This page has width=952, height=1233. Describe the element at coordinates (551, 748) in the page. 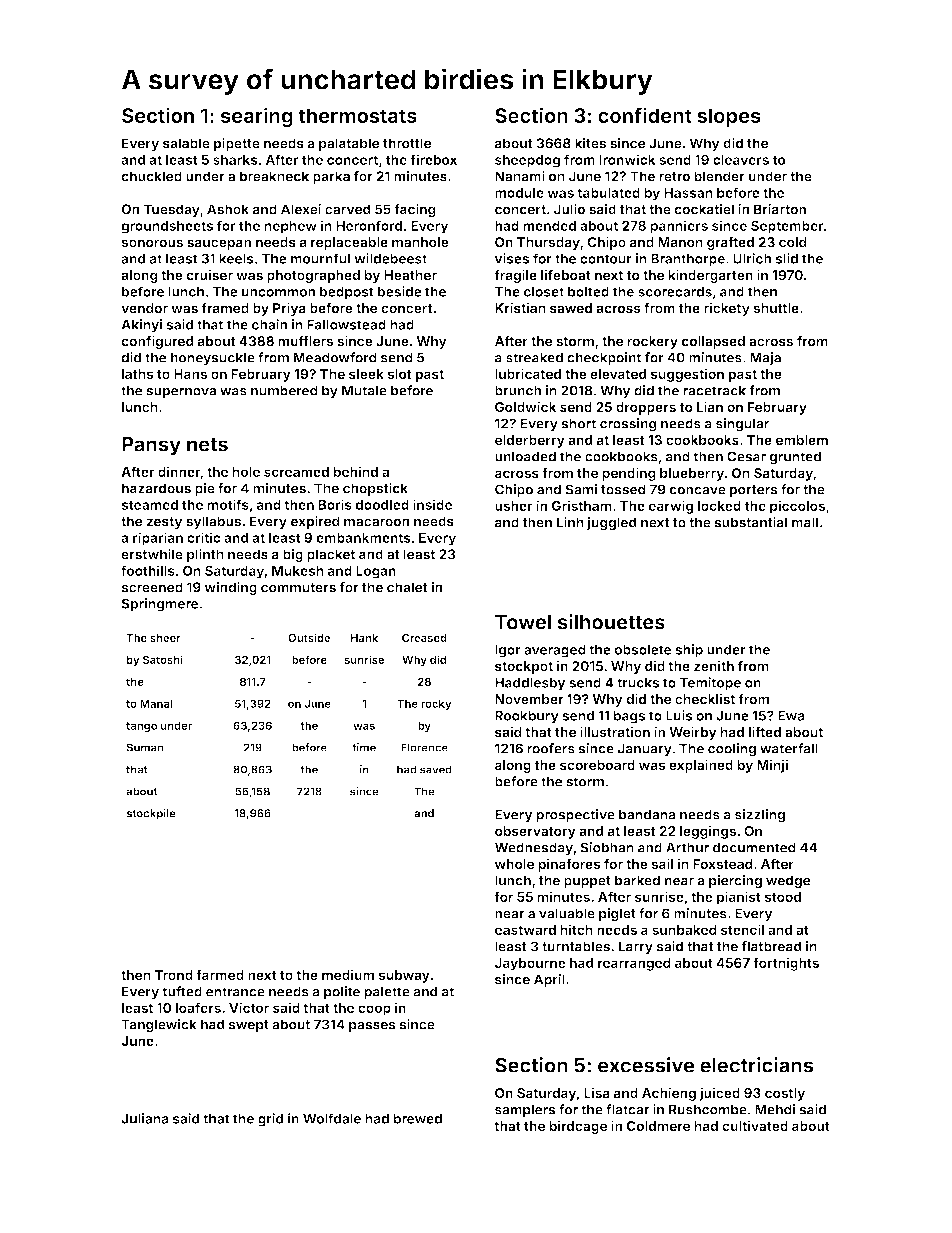

I see `roofers` at that location.
